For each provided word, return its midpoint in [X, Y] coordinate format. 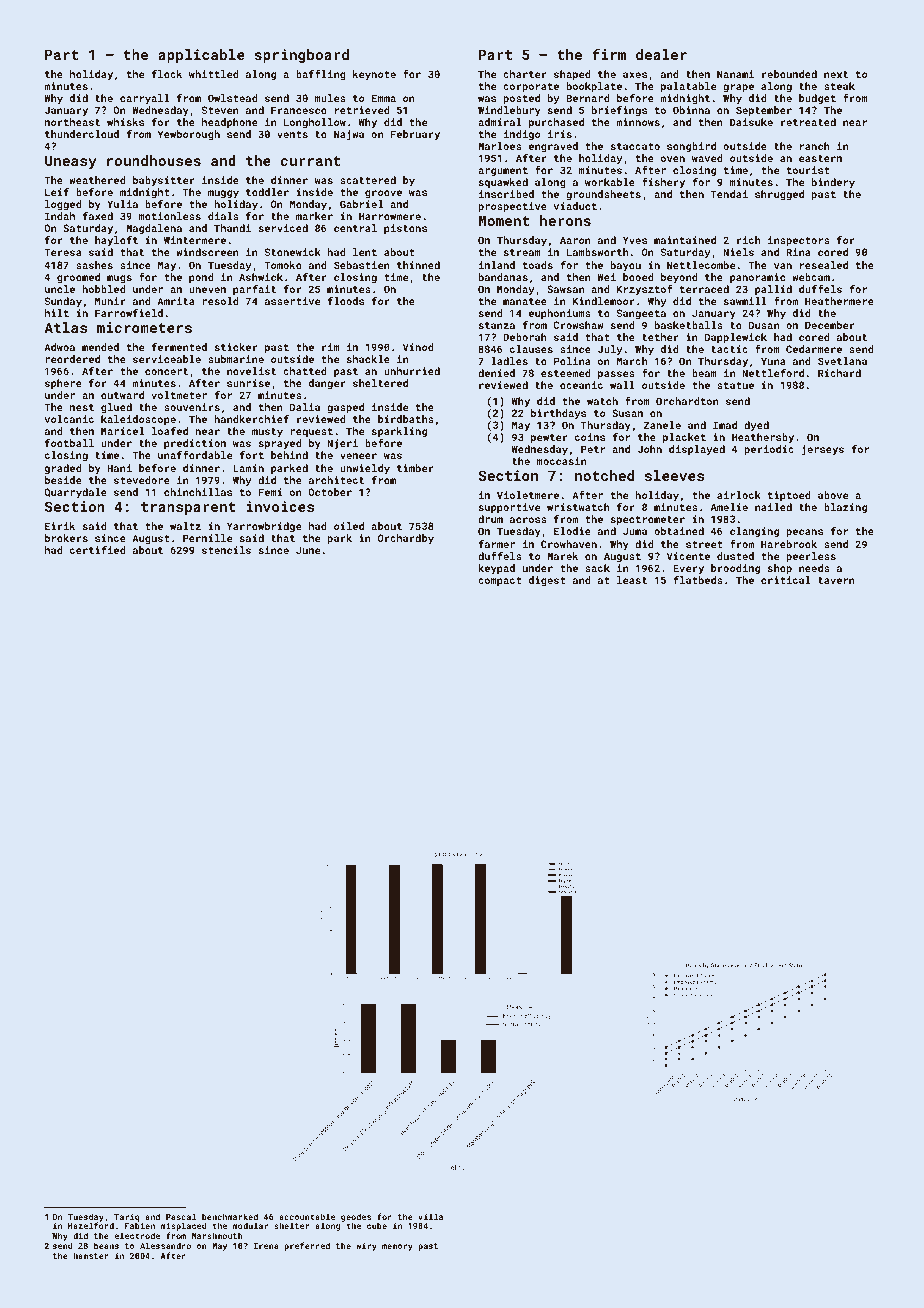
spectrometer [648, 520]
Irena [266, 1246]
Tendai [729, 194]
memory [397, 1247]
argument [503, 171]
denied [496, 373]
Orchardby [406, 539]
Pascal [181, 1216]
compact [500, 581]
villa [430, 1216]
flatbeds [698, 580]
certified [98, 550]
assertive [292, 301]
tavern [836, 580]
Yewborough [189, 135]
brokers [66, 538]
